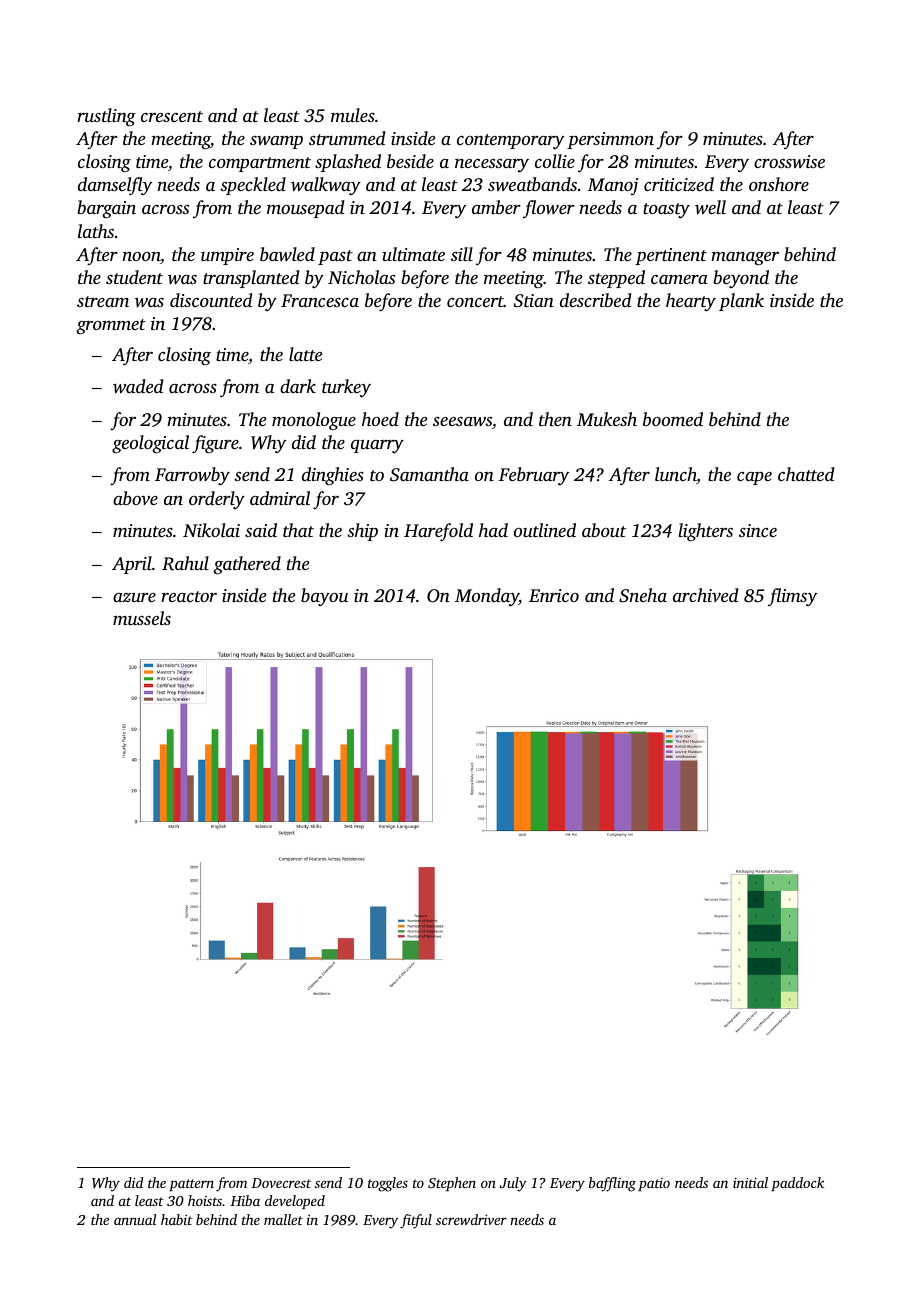 The width and height of the page is (924, 1311). Describe the element at coordinates (673, 419) in the page. I see `boomed` at that location.
